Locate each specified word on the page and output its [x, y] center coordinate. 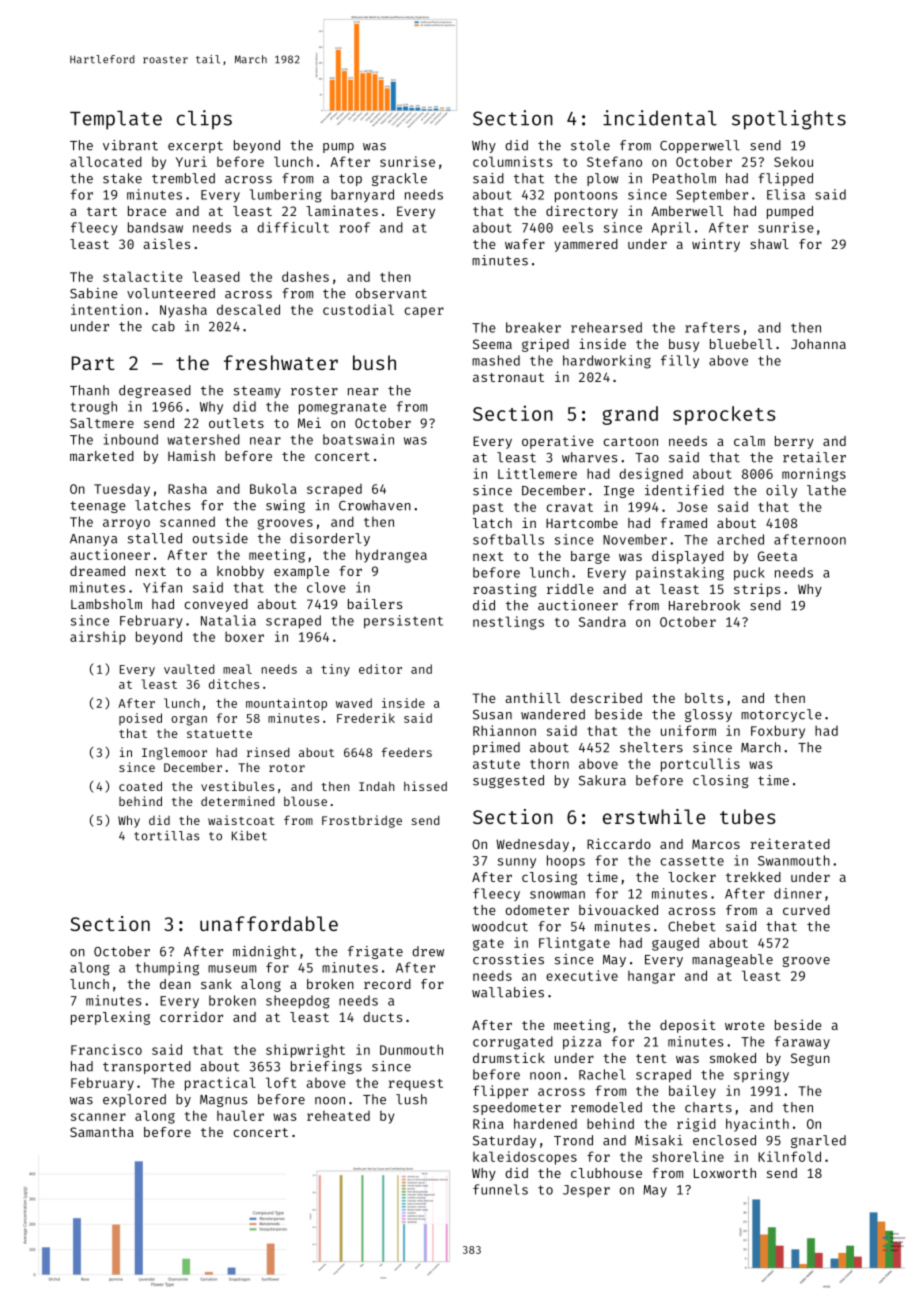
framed [684, 523]
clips [204, 120]
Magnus [223, 1101]
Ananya [93, 540]
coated [140, 786]
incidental [660, 118]
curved [806, 910]
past [488, 509]
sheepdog [298, 1002]
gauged [675, 944]
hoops [566, 862]
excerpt [195, 147]
